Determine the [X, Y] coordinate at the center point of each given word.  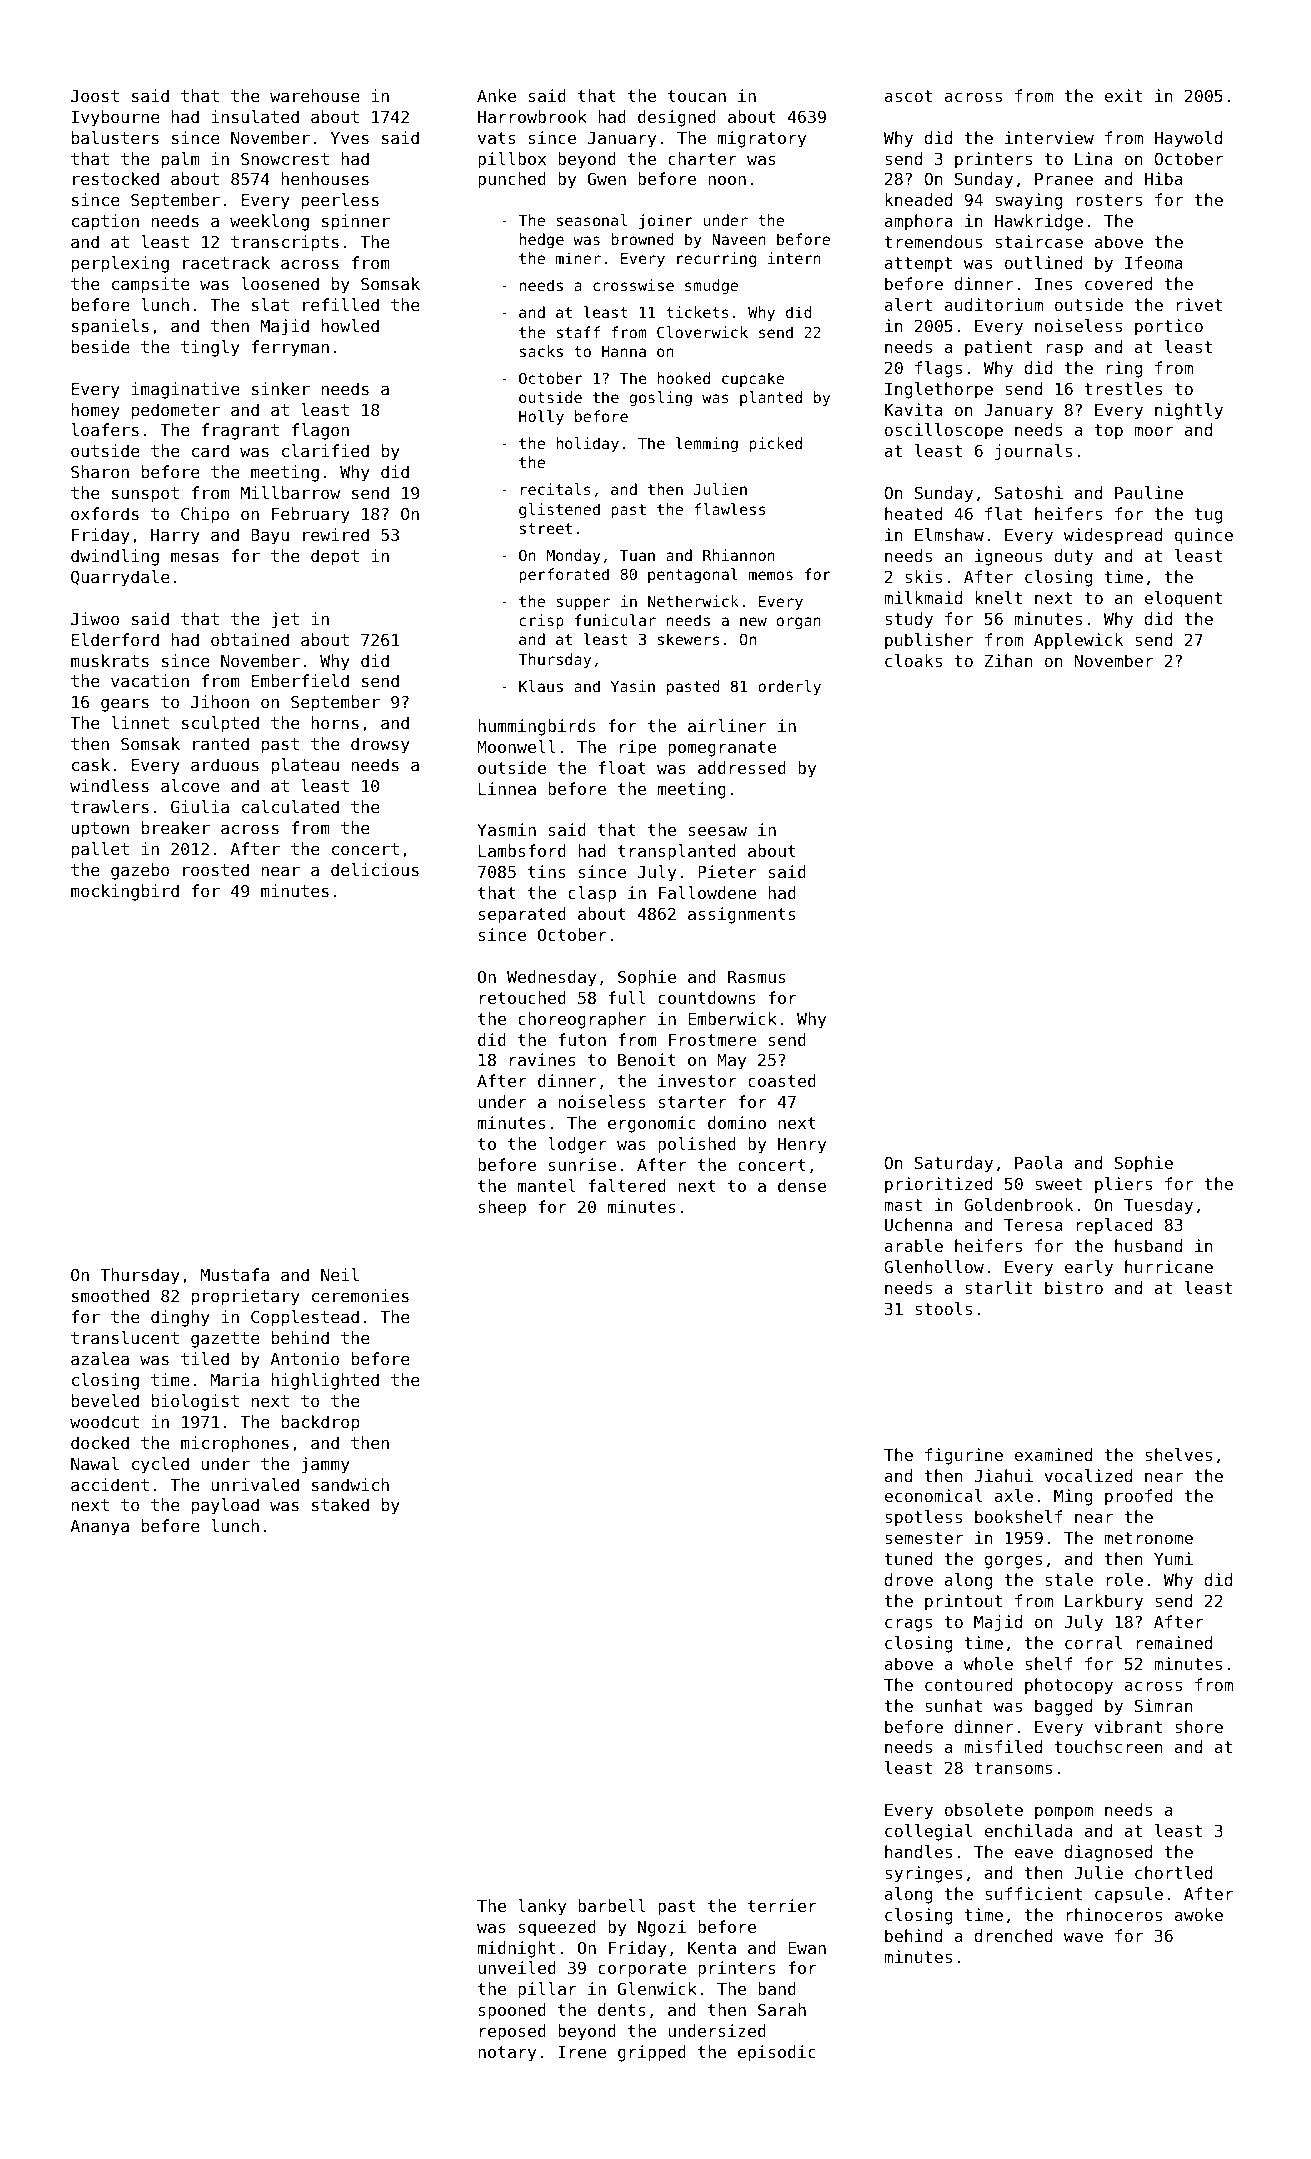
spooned [512, 2011]
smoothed [110, 1295]
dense [802, 1185]
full [627, 997]
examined [1053, 1454]
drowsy [380, 745]
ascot [908, 96]
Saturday [954, 1164]
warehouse [314, 95]
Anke [496, 95]
